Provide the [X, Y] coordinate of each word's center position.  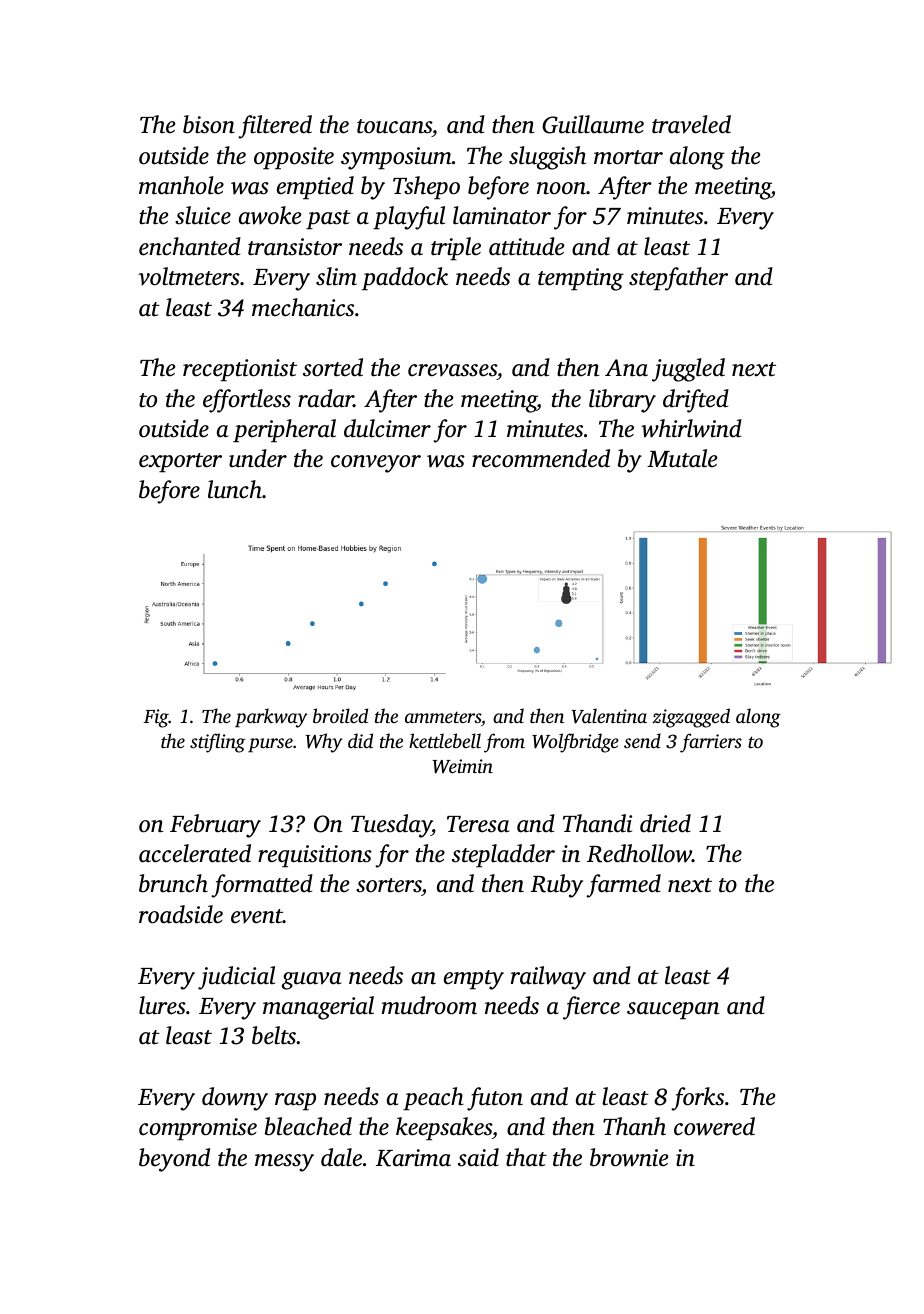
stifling [217, 743]
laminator [502, 215]
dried [665, 823]
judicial [236, 978]
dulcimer [387, 428]
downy [235, 1099]
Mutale [682, 458]
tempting [581, 279]
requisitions [315, 856]
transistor [295, 247]
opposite [294, 158]
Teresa [478, 824]
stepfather [678, 279]
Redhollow [639, 853]
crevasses [452, 372]
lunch [235, 489]
